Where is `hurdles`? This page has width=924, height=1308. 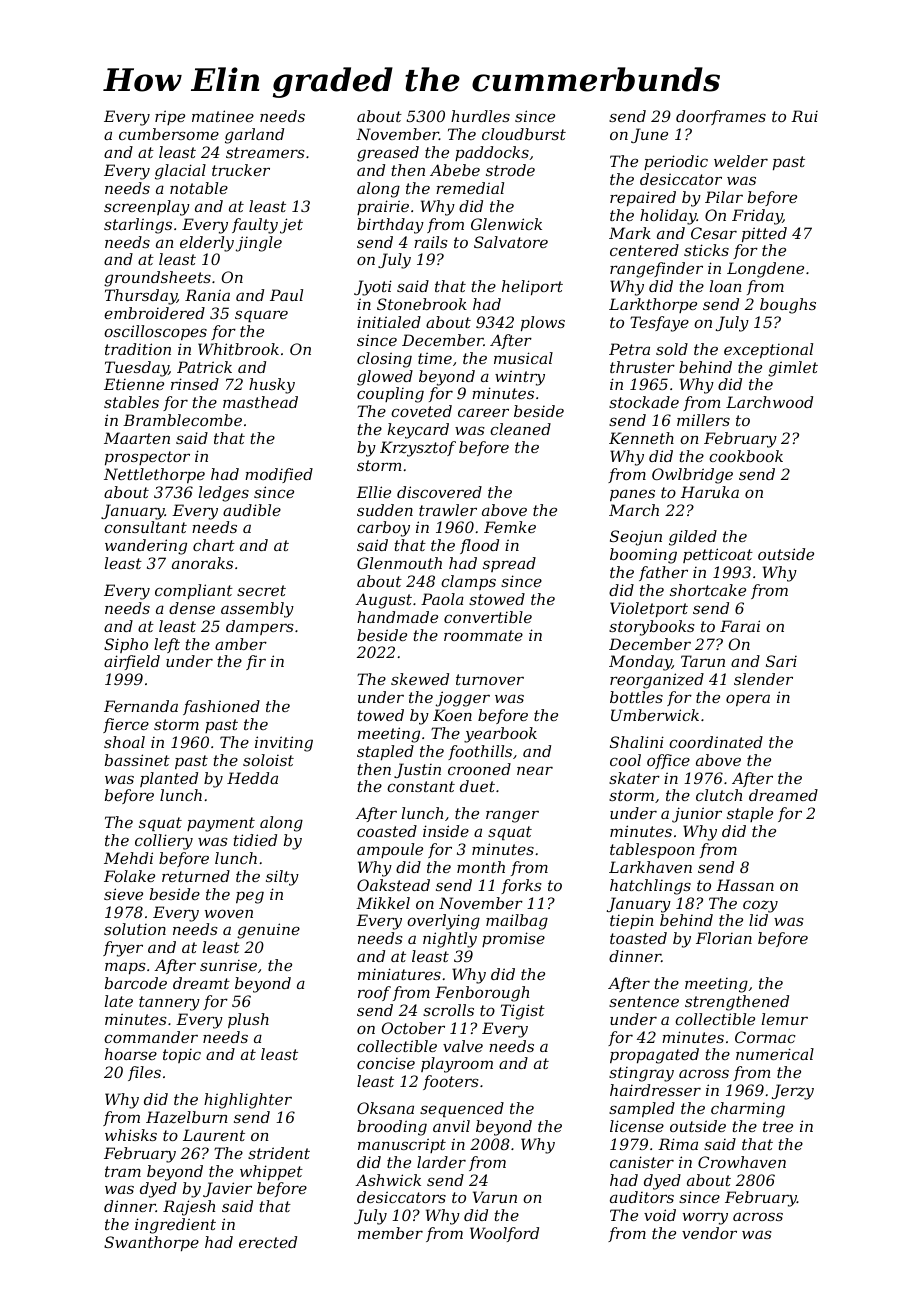
hurdles is located at coordinates (480, 116).
